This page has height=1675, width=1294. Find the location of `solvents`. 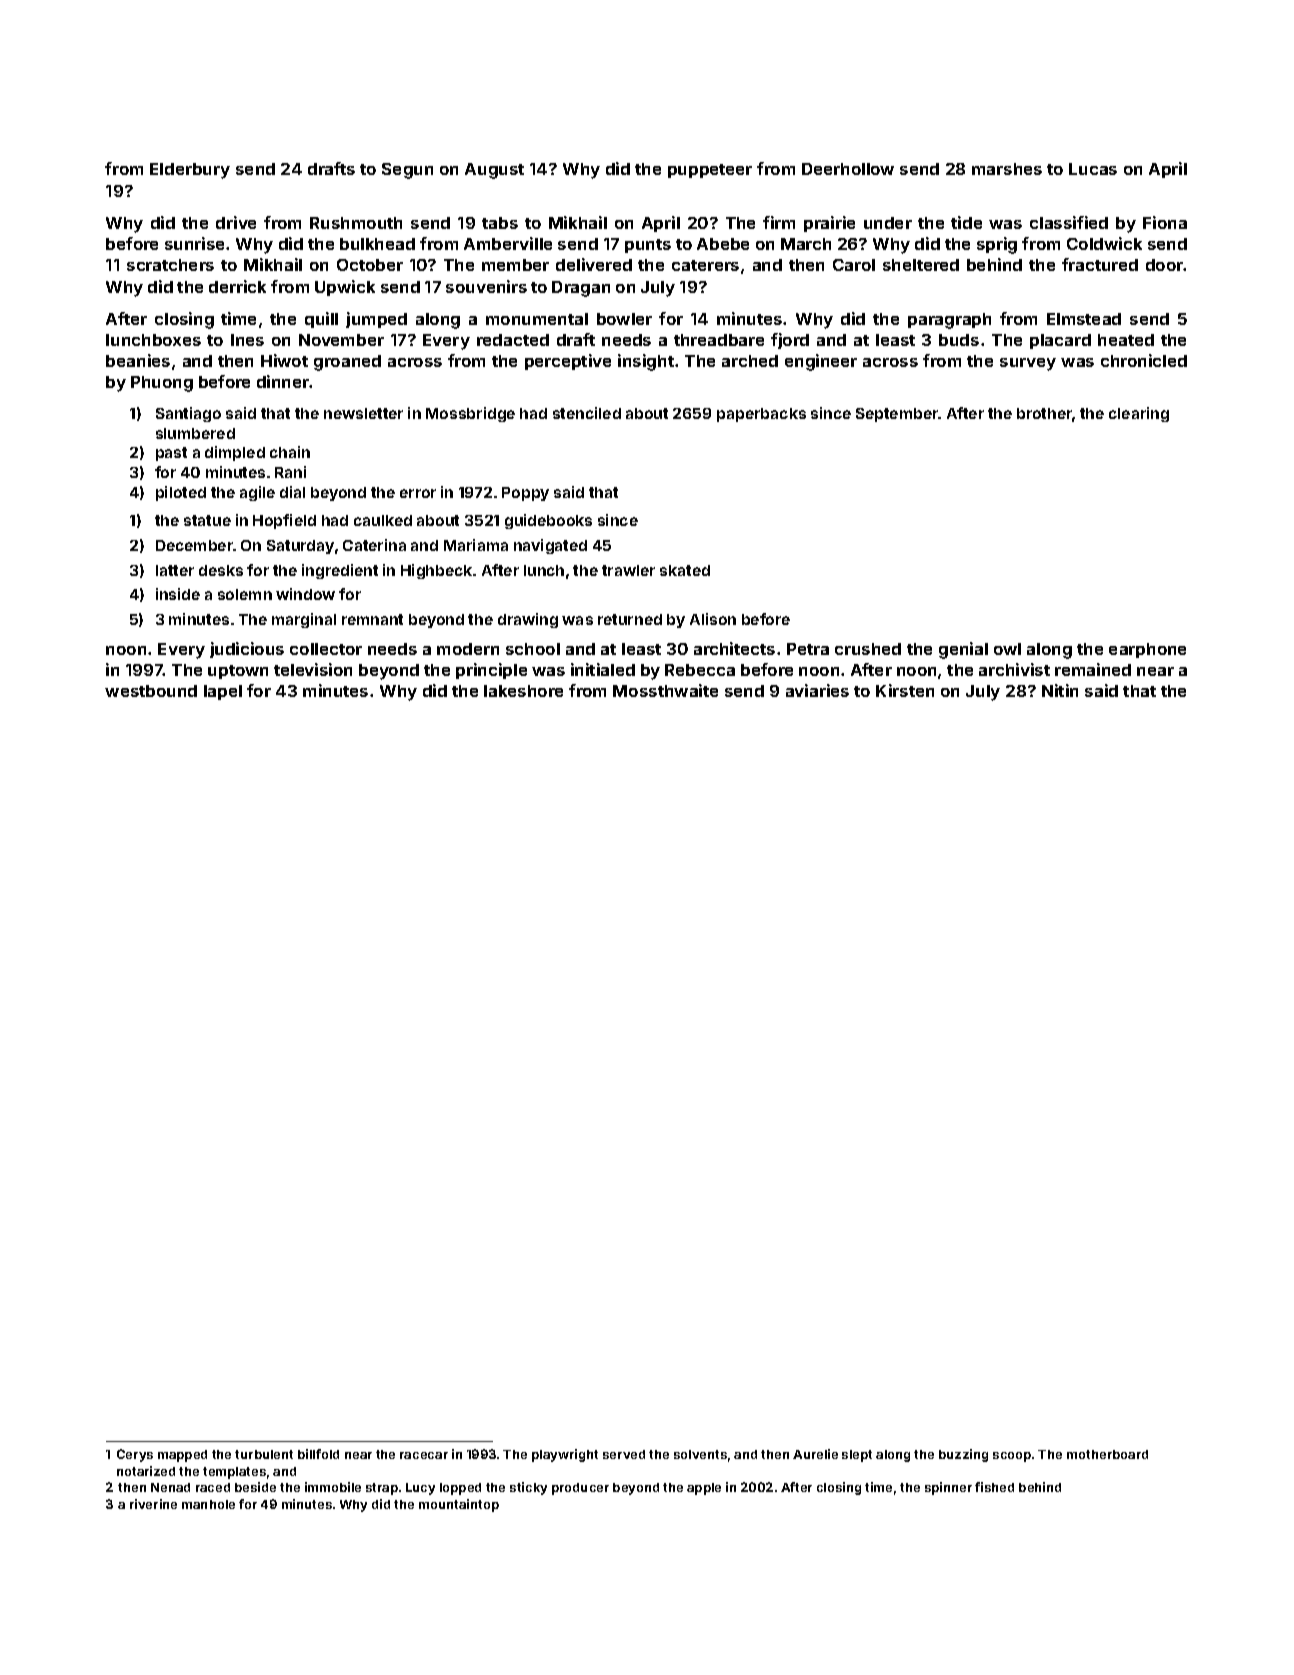

solvents is located at coordinates (700, 1454).
